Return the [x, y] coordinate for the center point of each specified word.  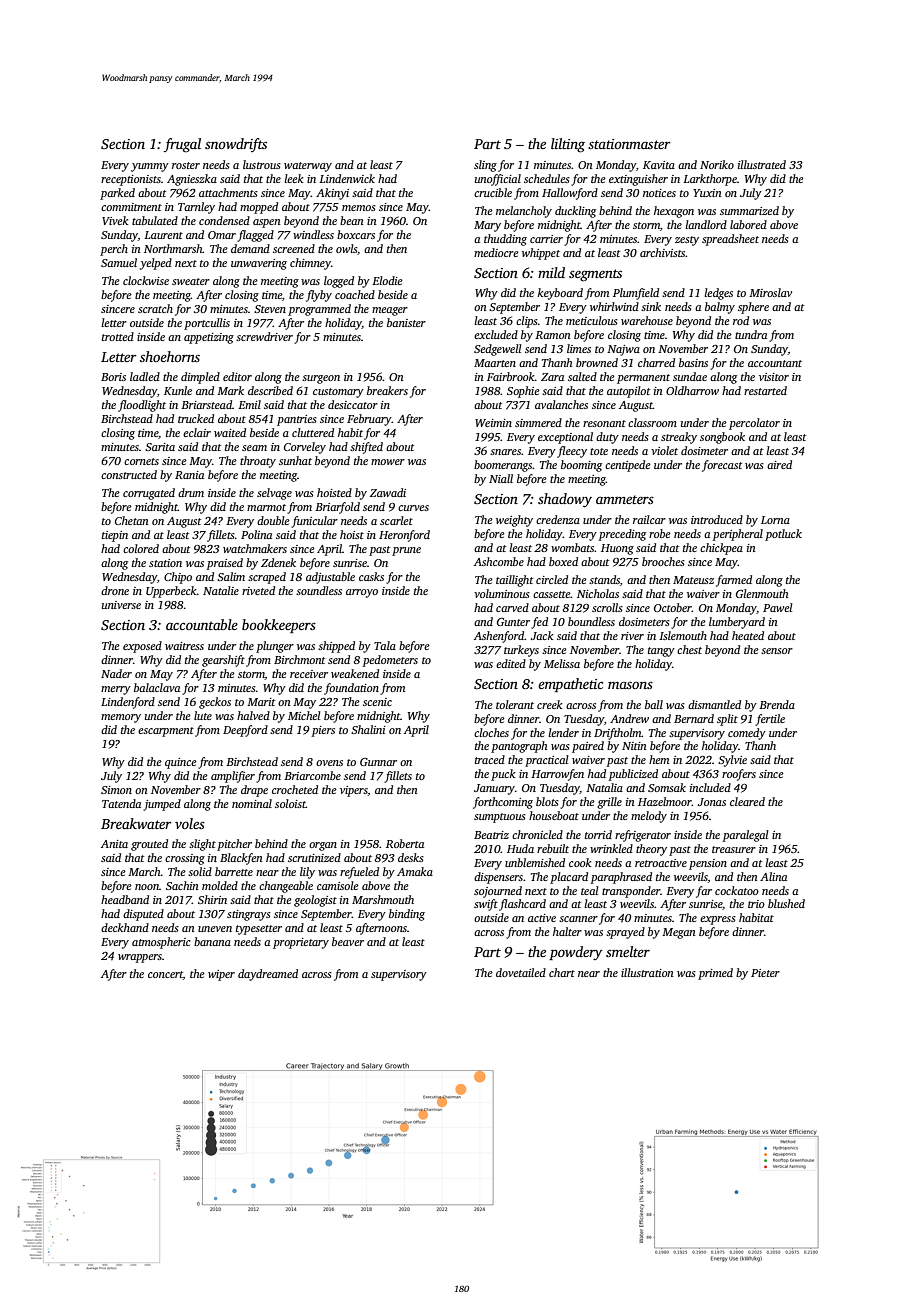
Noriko [717, 164]
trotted [118, 336]
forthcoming [503, 803]
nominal [252, 803]
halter [567, 931]
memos [359, 208]
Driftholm [618, 734]
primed [715, 974]
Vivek [115, 220]
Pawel [778, 607]
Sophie [523, 392]
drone [115, 590]
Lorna [775, 520]
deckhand [125, 927]
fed [539, 623]
